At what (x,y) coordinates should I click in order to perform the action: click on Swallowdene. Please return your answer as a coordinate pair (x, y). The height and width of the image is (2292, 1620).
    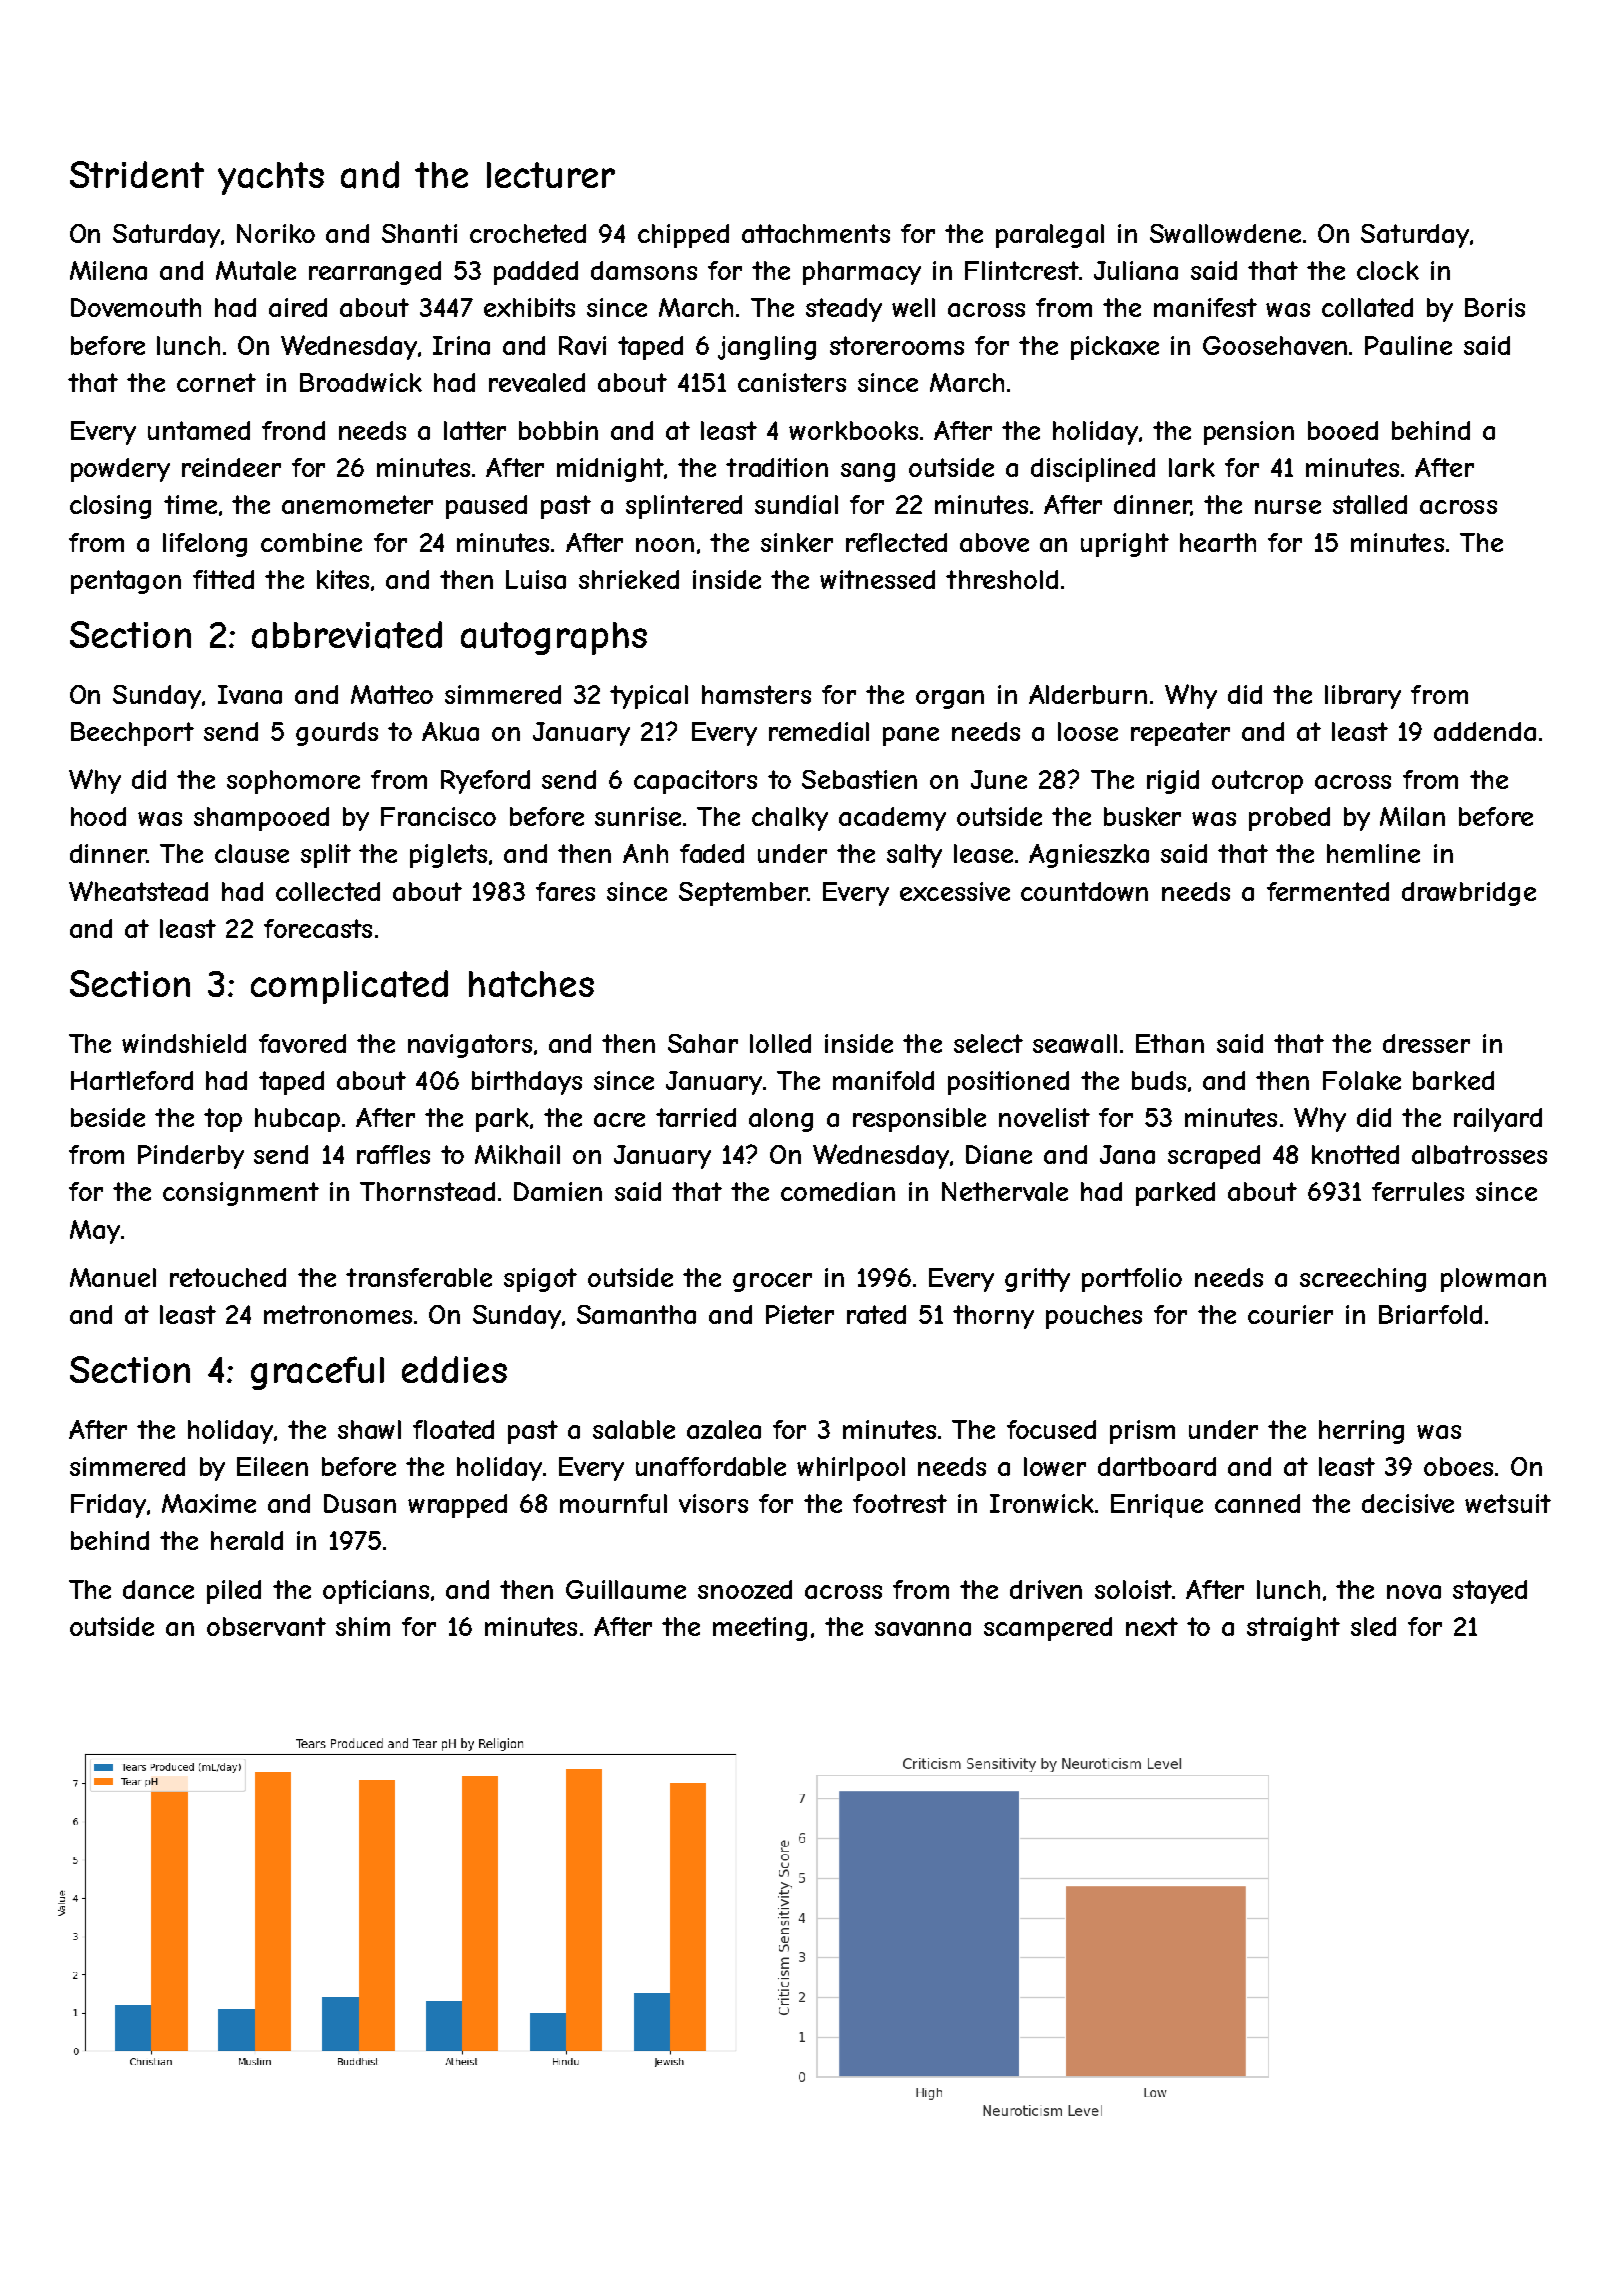
    Looking at the image, I should click on (1225, 233).
